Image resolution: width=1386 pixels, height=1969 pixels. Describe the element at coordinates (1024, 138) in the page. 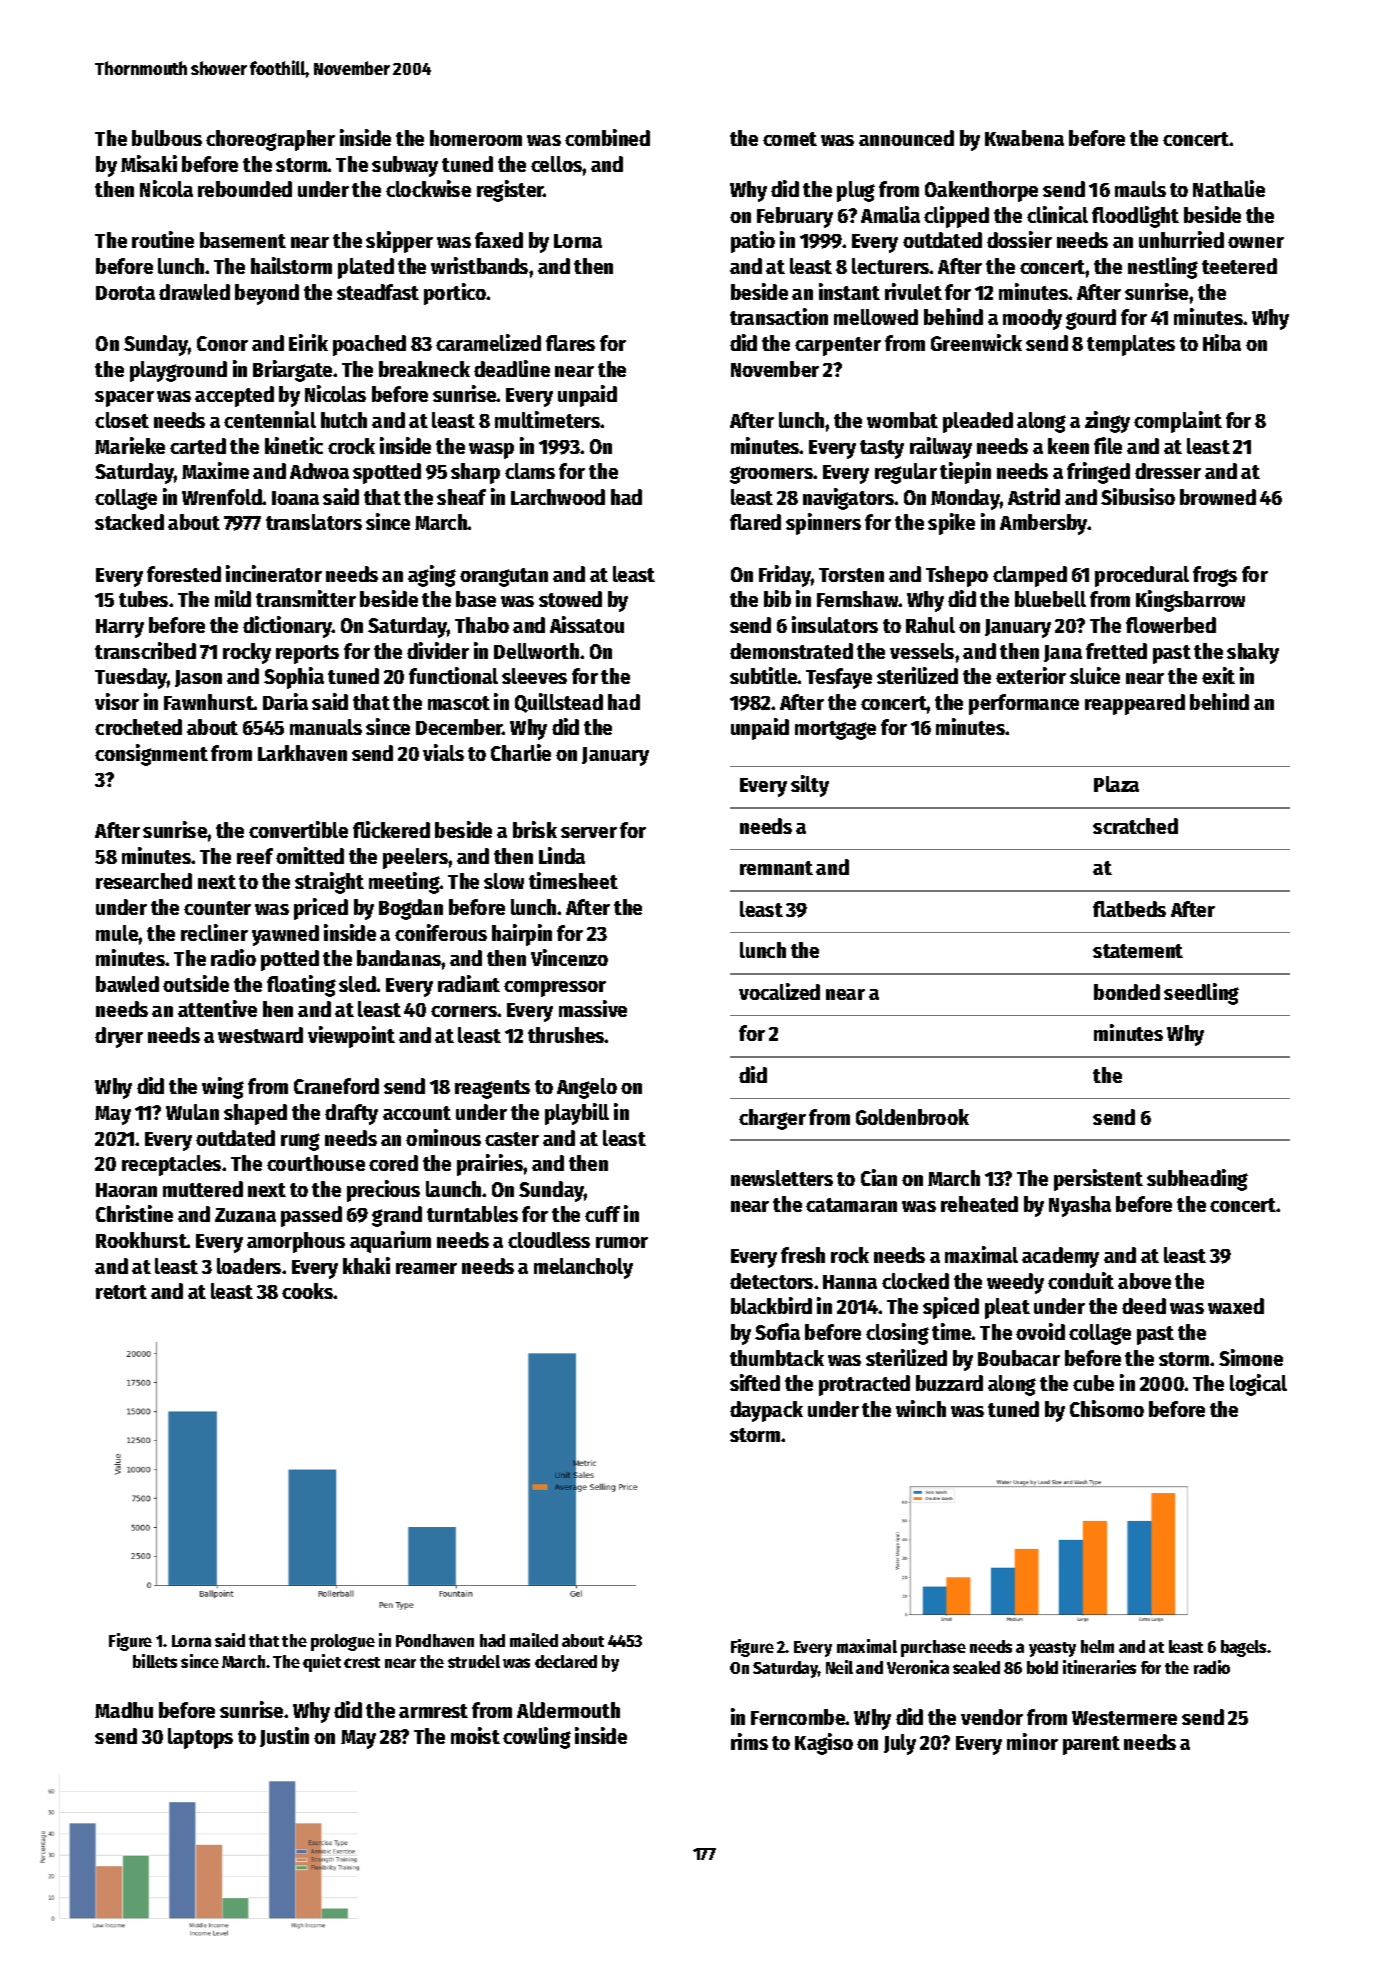

I see `Kwabena` at that location.
